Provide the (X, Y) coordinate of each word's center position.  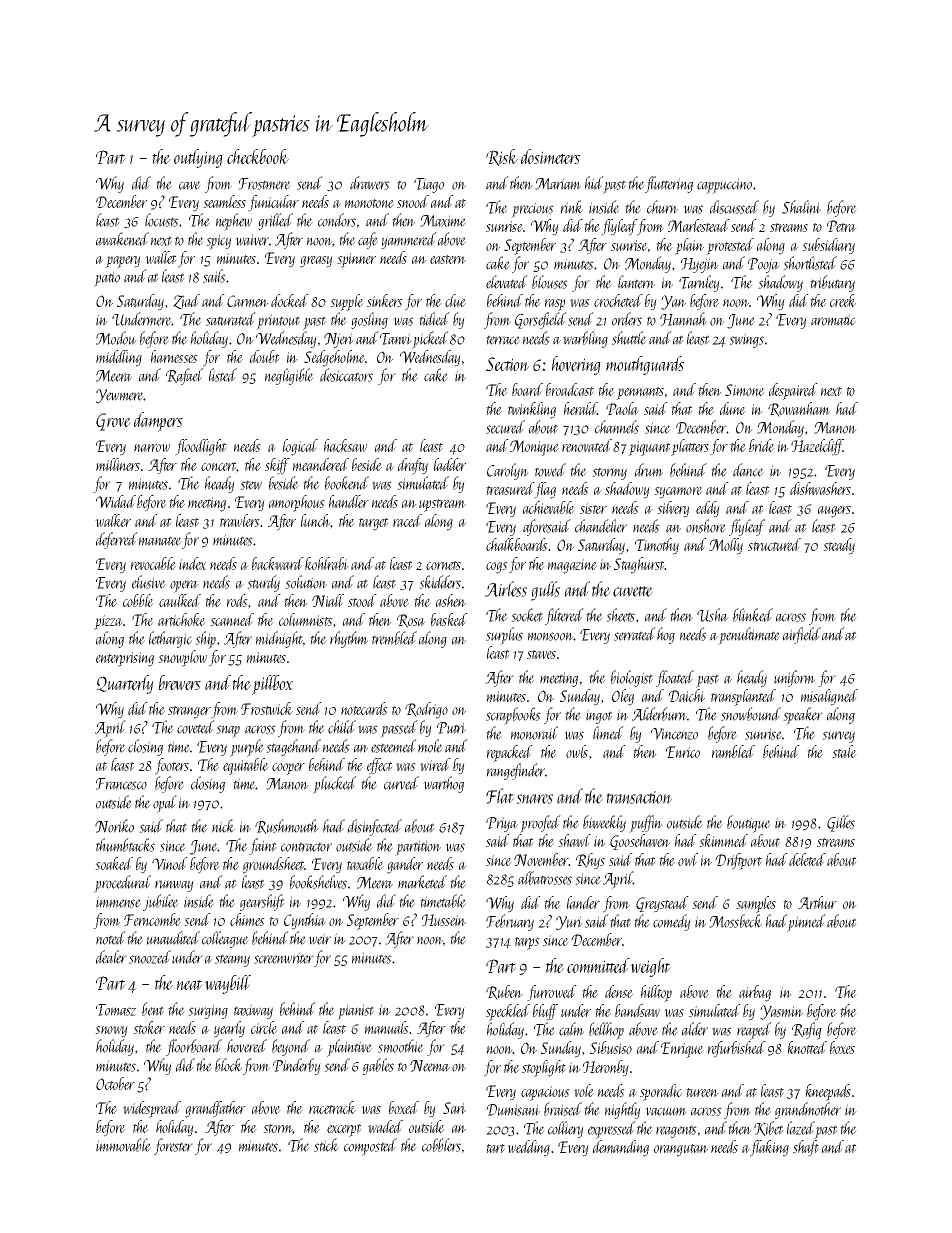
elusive (149, 582)
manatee (160, 541)
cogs (497, 568)
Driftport (738, 861)
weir (319, 939)
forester (173, 1146)
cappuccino (724, 186)
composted (370, 1147)
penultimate (749, 636)
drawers (370, 183)
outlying (198, 158)
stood (362, 600)
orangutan (681, 1150)
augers (834, 512)
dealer (111, 957)
